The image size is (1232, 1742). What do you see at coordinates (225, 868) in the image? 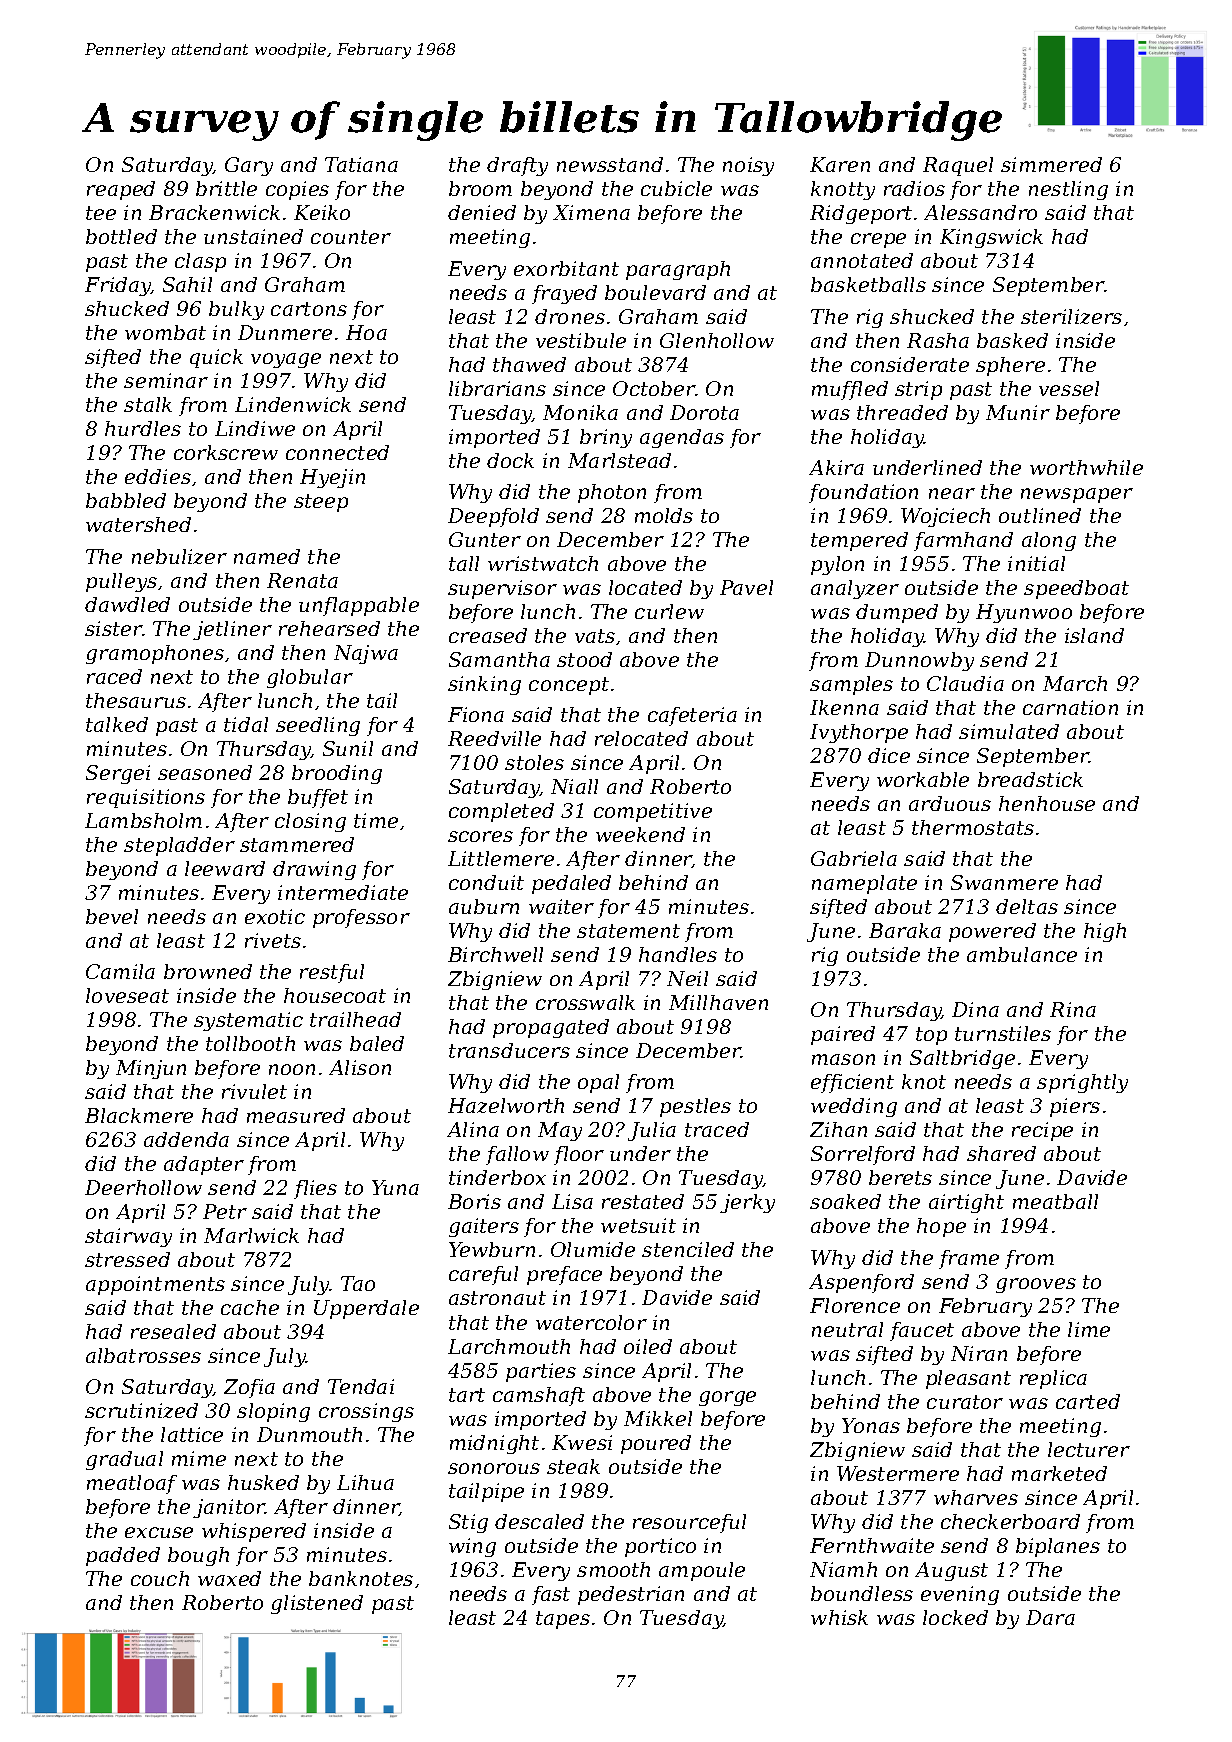
I see `leeward` at bounding box center [225, 868].
